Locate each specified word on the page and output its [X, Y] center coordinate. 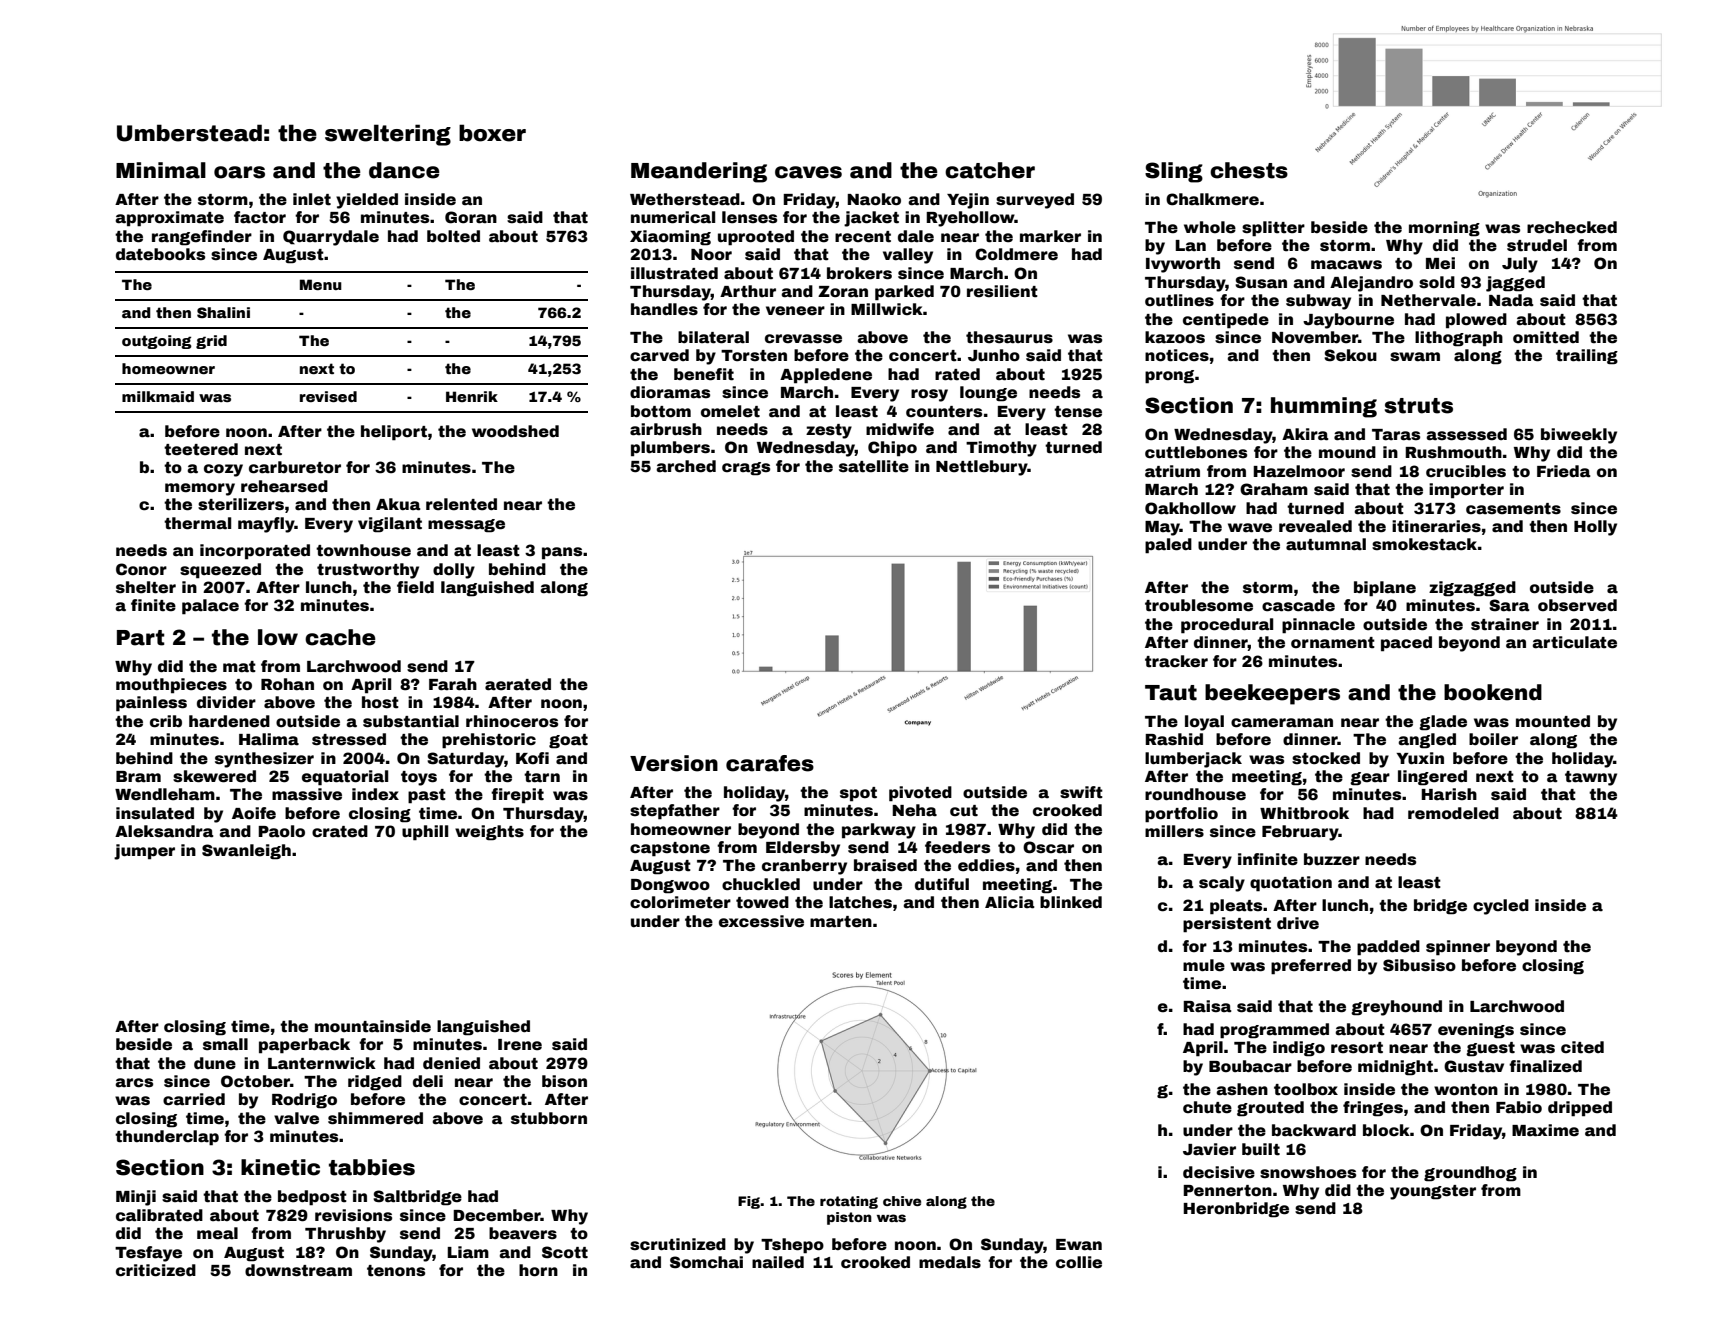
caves [808, 172]
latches [860, 902]
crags [746, 469]
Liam [468, 1252]
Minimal [161, 170]
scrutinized [678, 1244]
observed [1577, 605]
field [415, 587]
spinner [1458, 948]
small [225, 1044]
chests [1249, 170]
